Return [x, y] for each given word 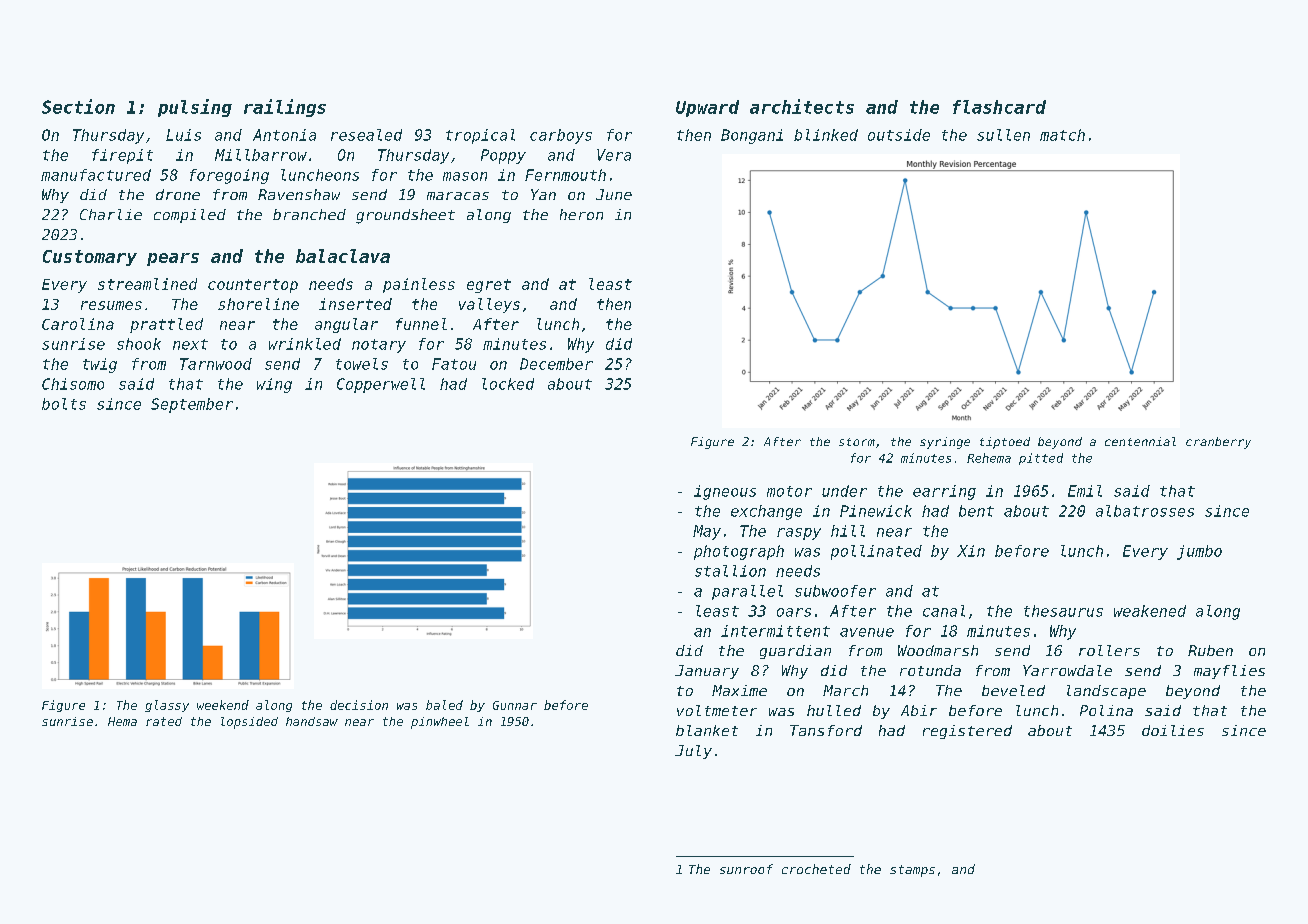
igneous [725, 492]
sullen [1003, 135]
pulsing [195, 108]
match [1062, 135]
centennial [1140, 441]
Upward [707, 108]
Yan [543, 194]
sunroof [746, 869]
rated [164, 721]
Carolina [78, 324]
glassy [167, 706]
